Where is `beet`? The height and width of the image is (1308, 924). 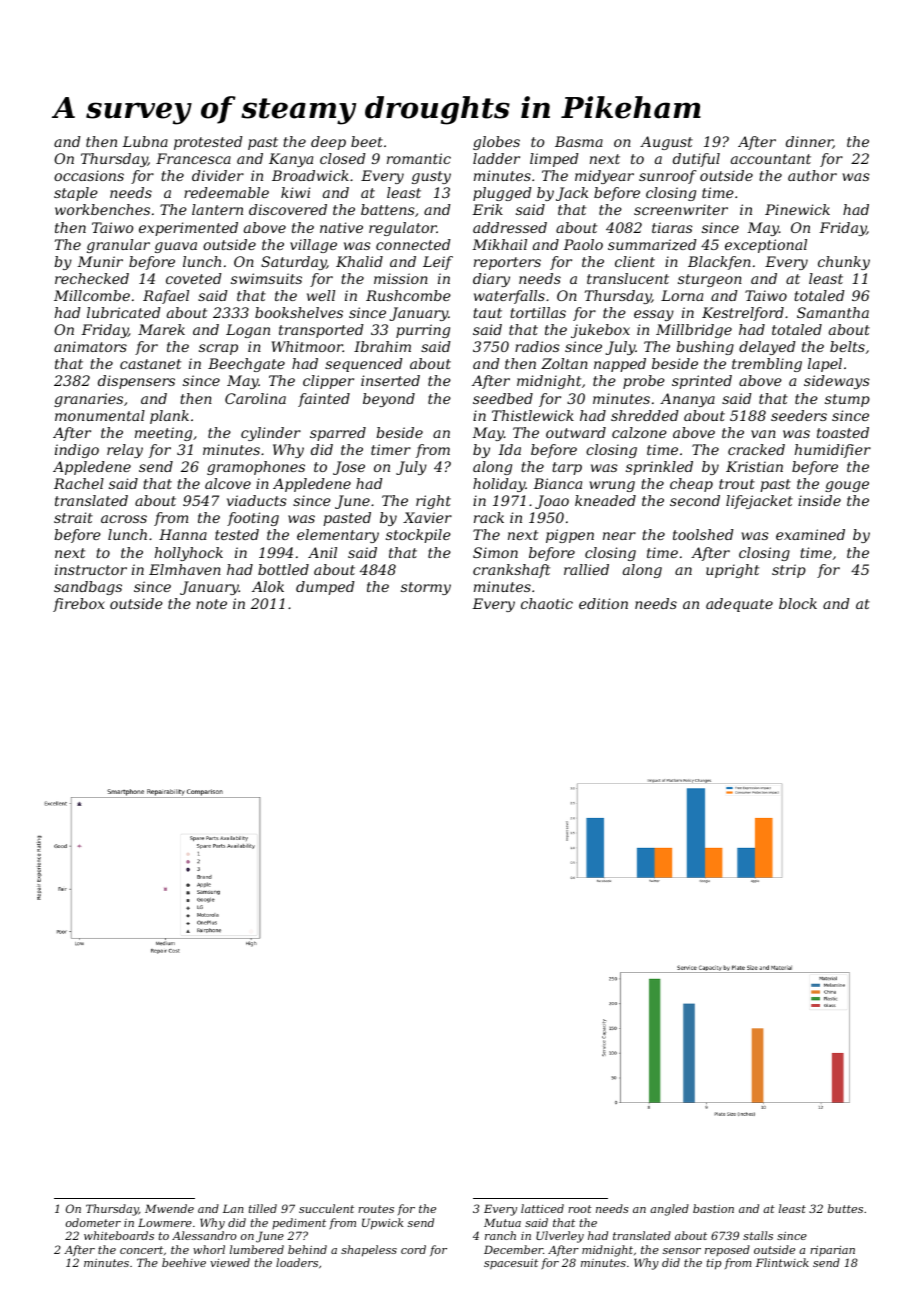 beet is located at coordinates (367, 141).
